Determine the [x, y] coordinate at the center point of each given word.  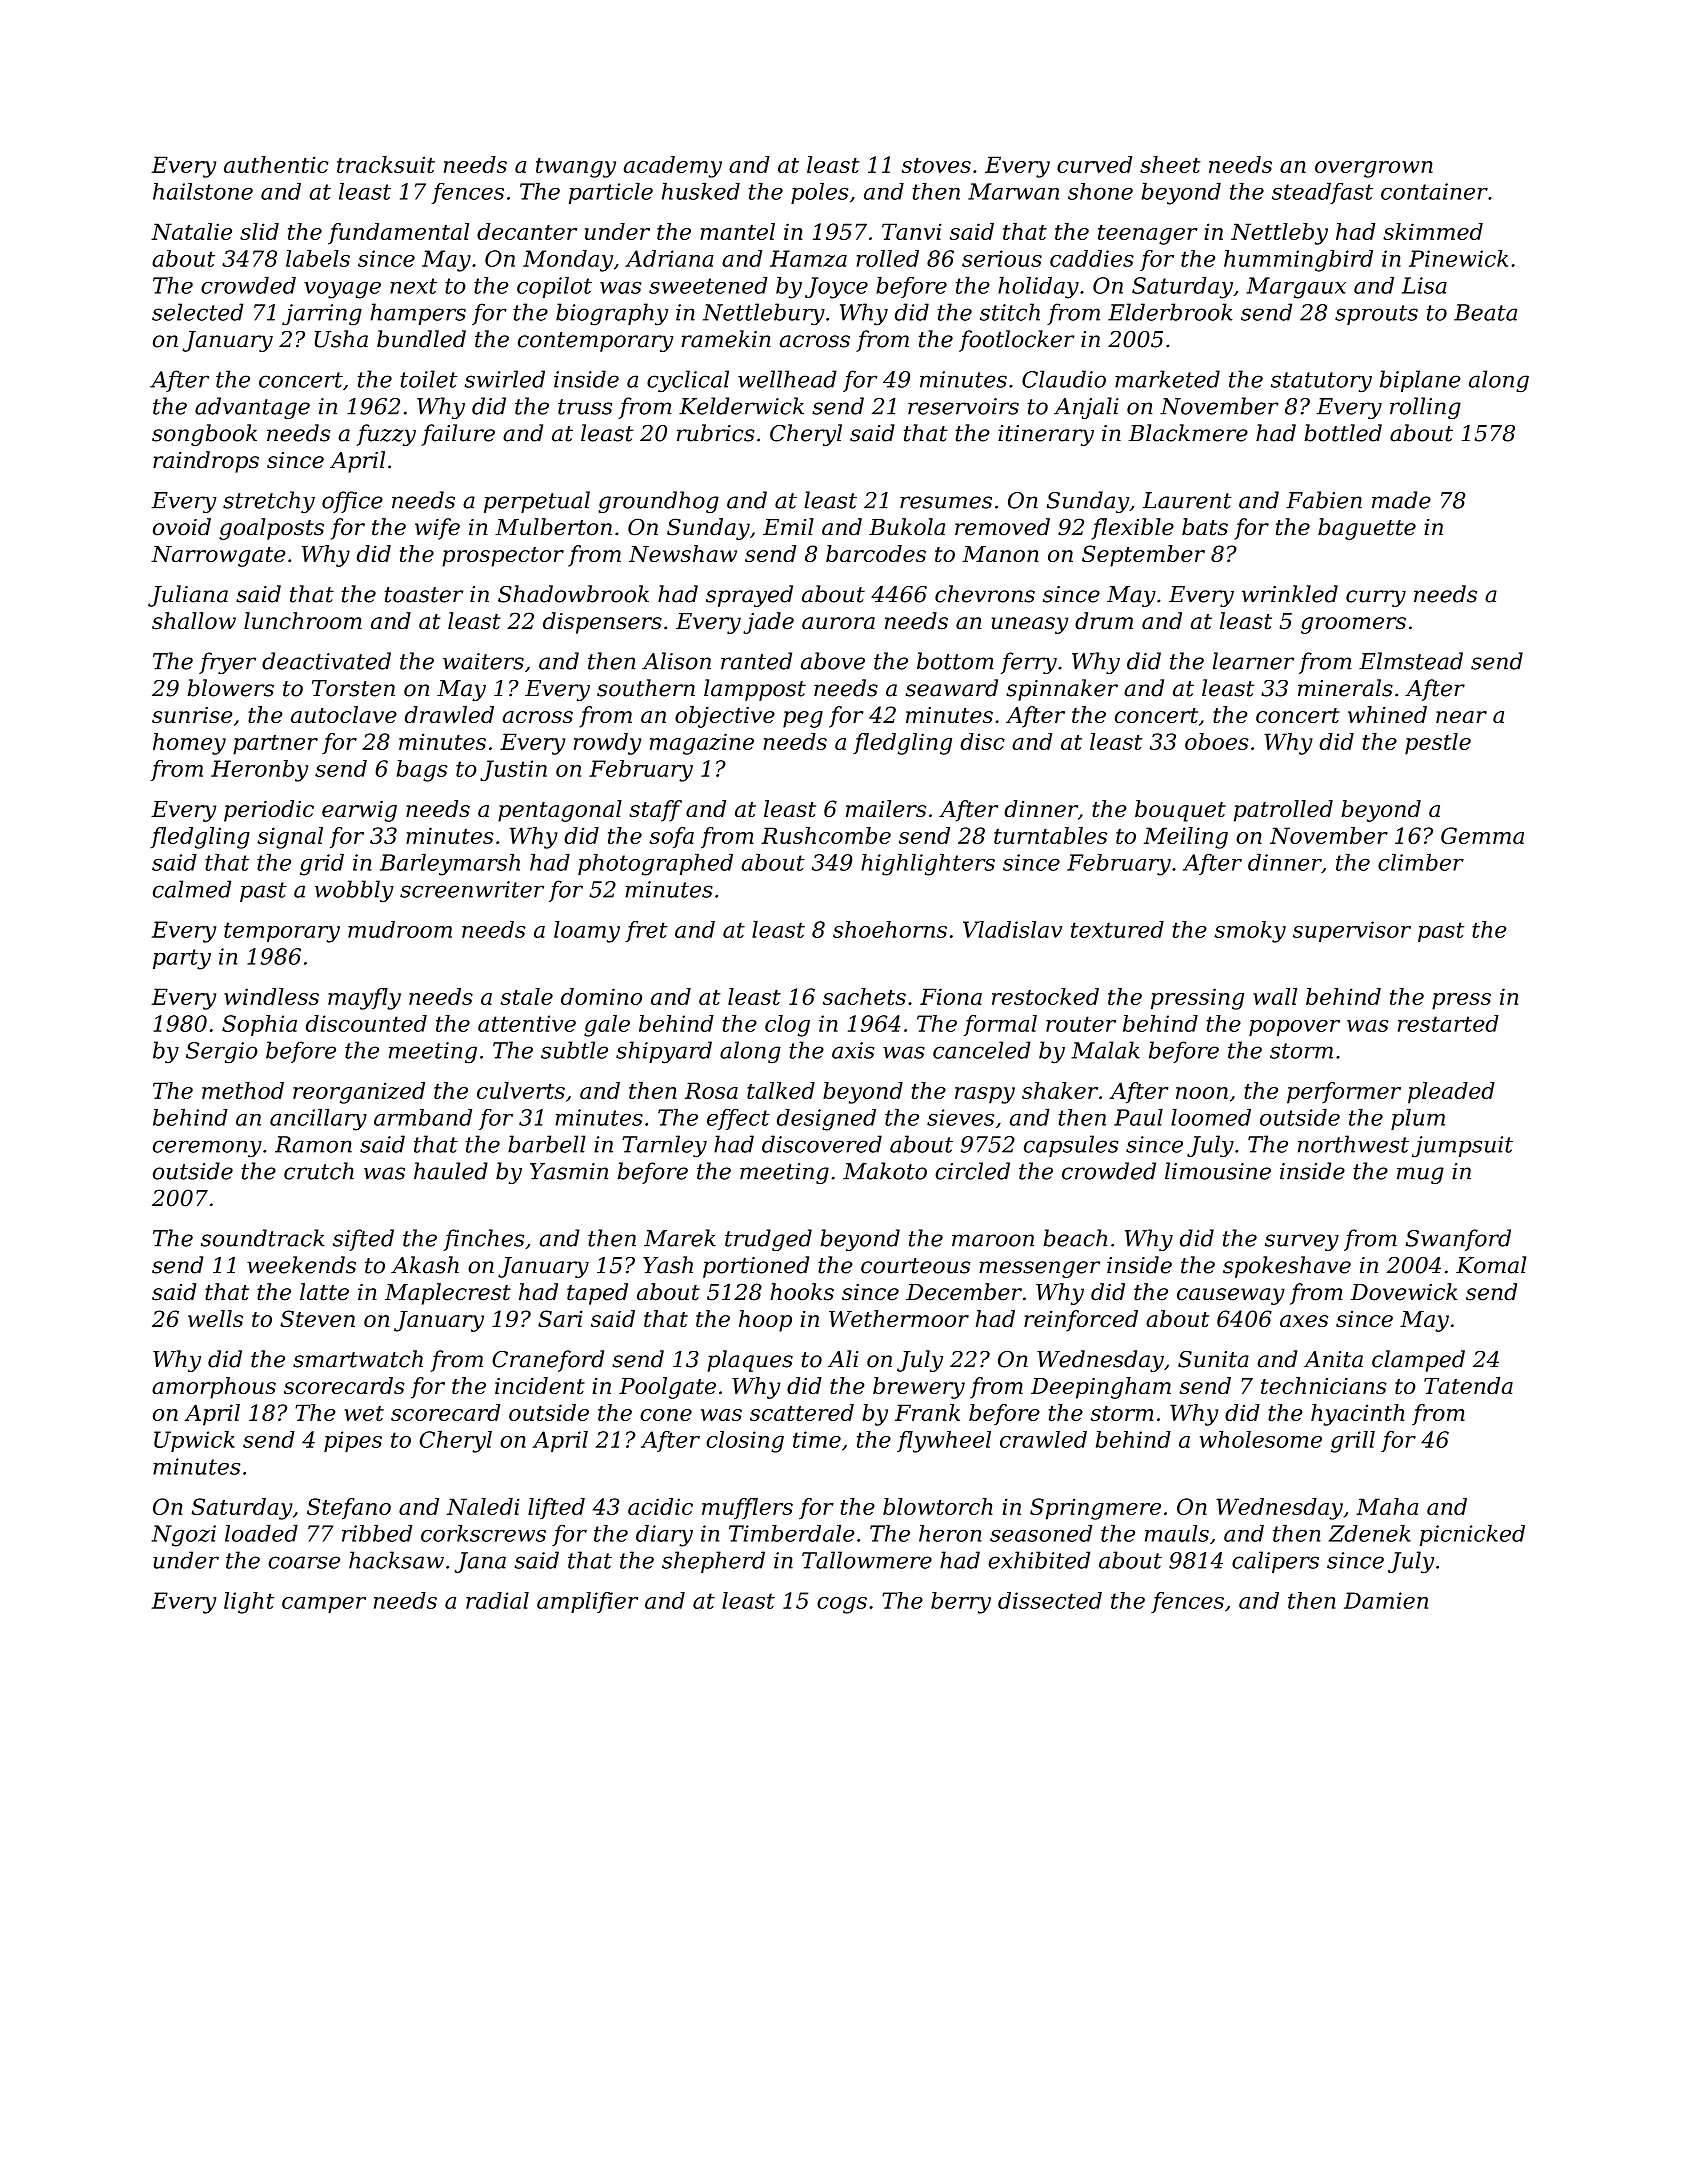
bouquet [1180, 811]
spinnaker [1062, 690]
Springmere [1095, 1509]
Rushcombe [826, 835]
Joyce [836, 288]
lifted [556, 1508]
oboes [1217, 741]
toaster [424, 595]
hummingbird [1298, 261]
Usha [341, 339]
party [182, 959]
